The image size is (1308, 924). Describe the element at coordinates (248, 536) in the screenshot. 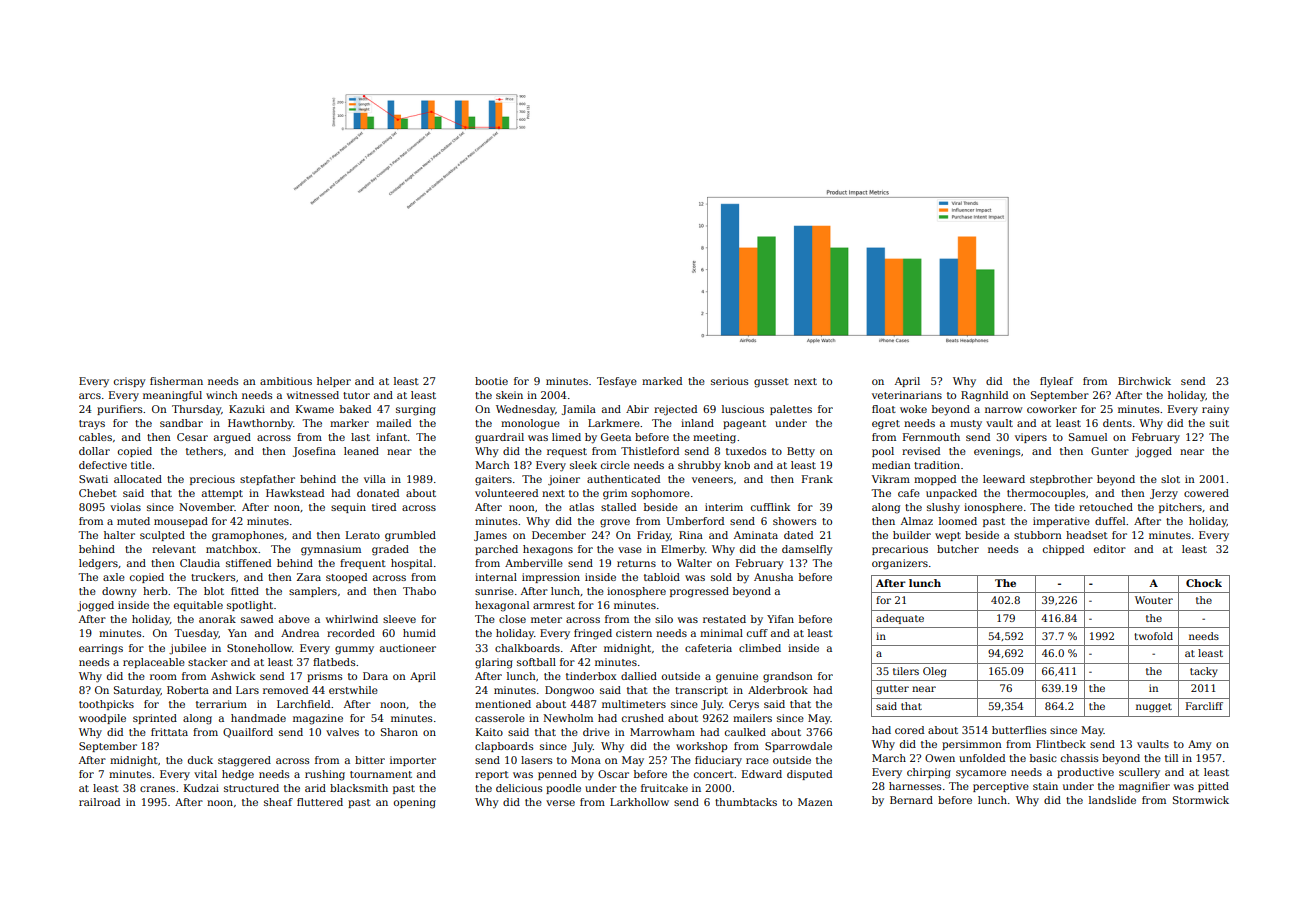

I see `gramophones` at that location.
